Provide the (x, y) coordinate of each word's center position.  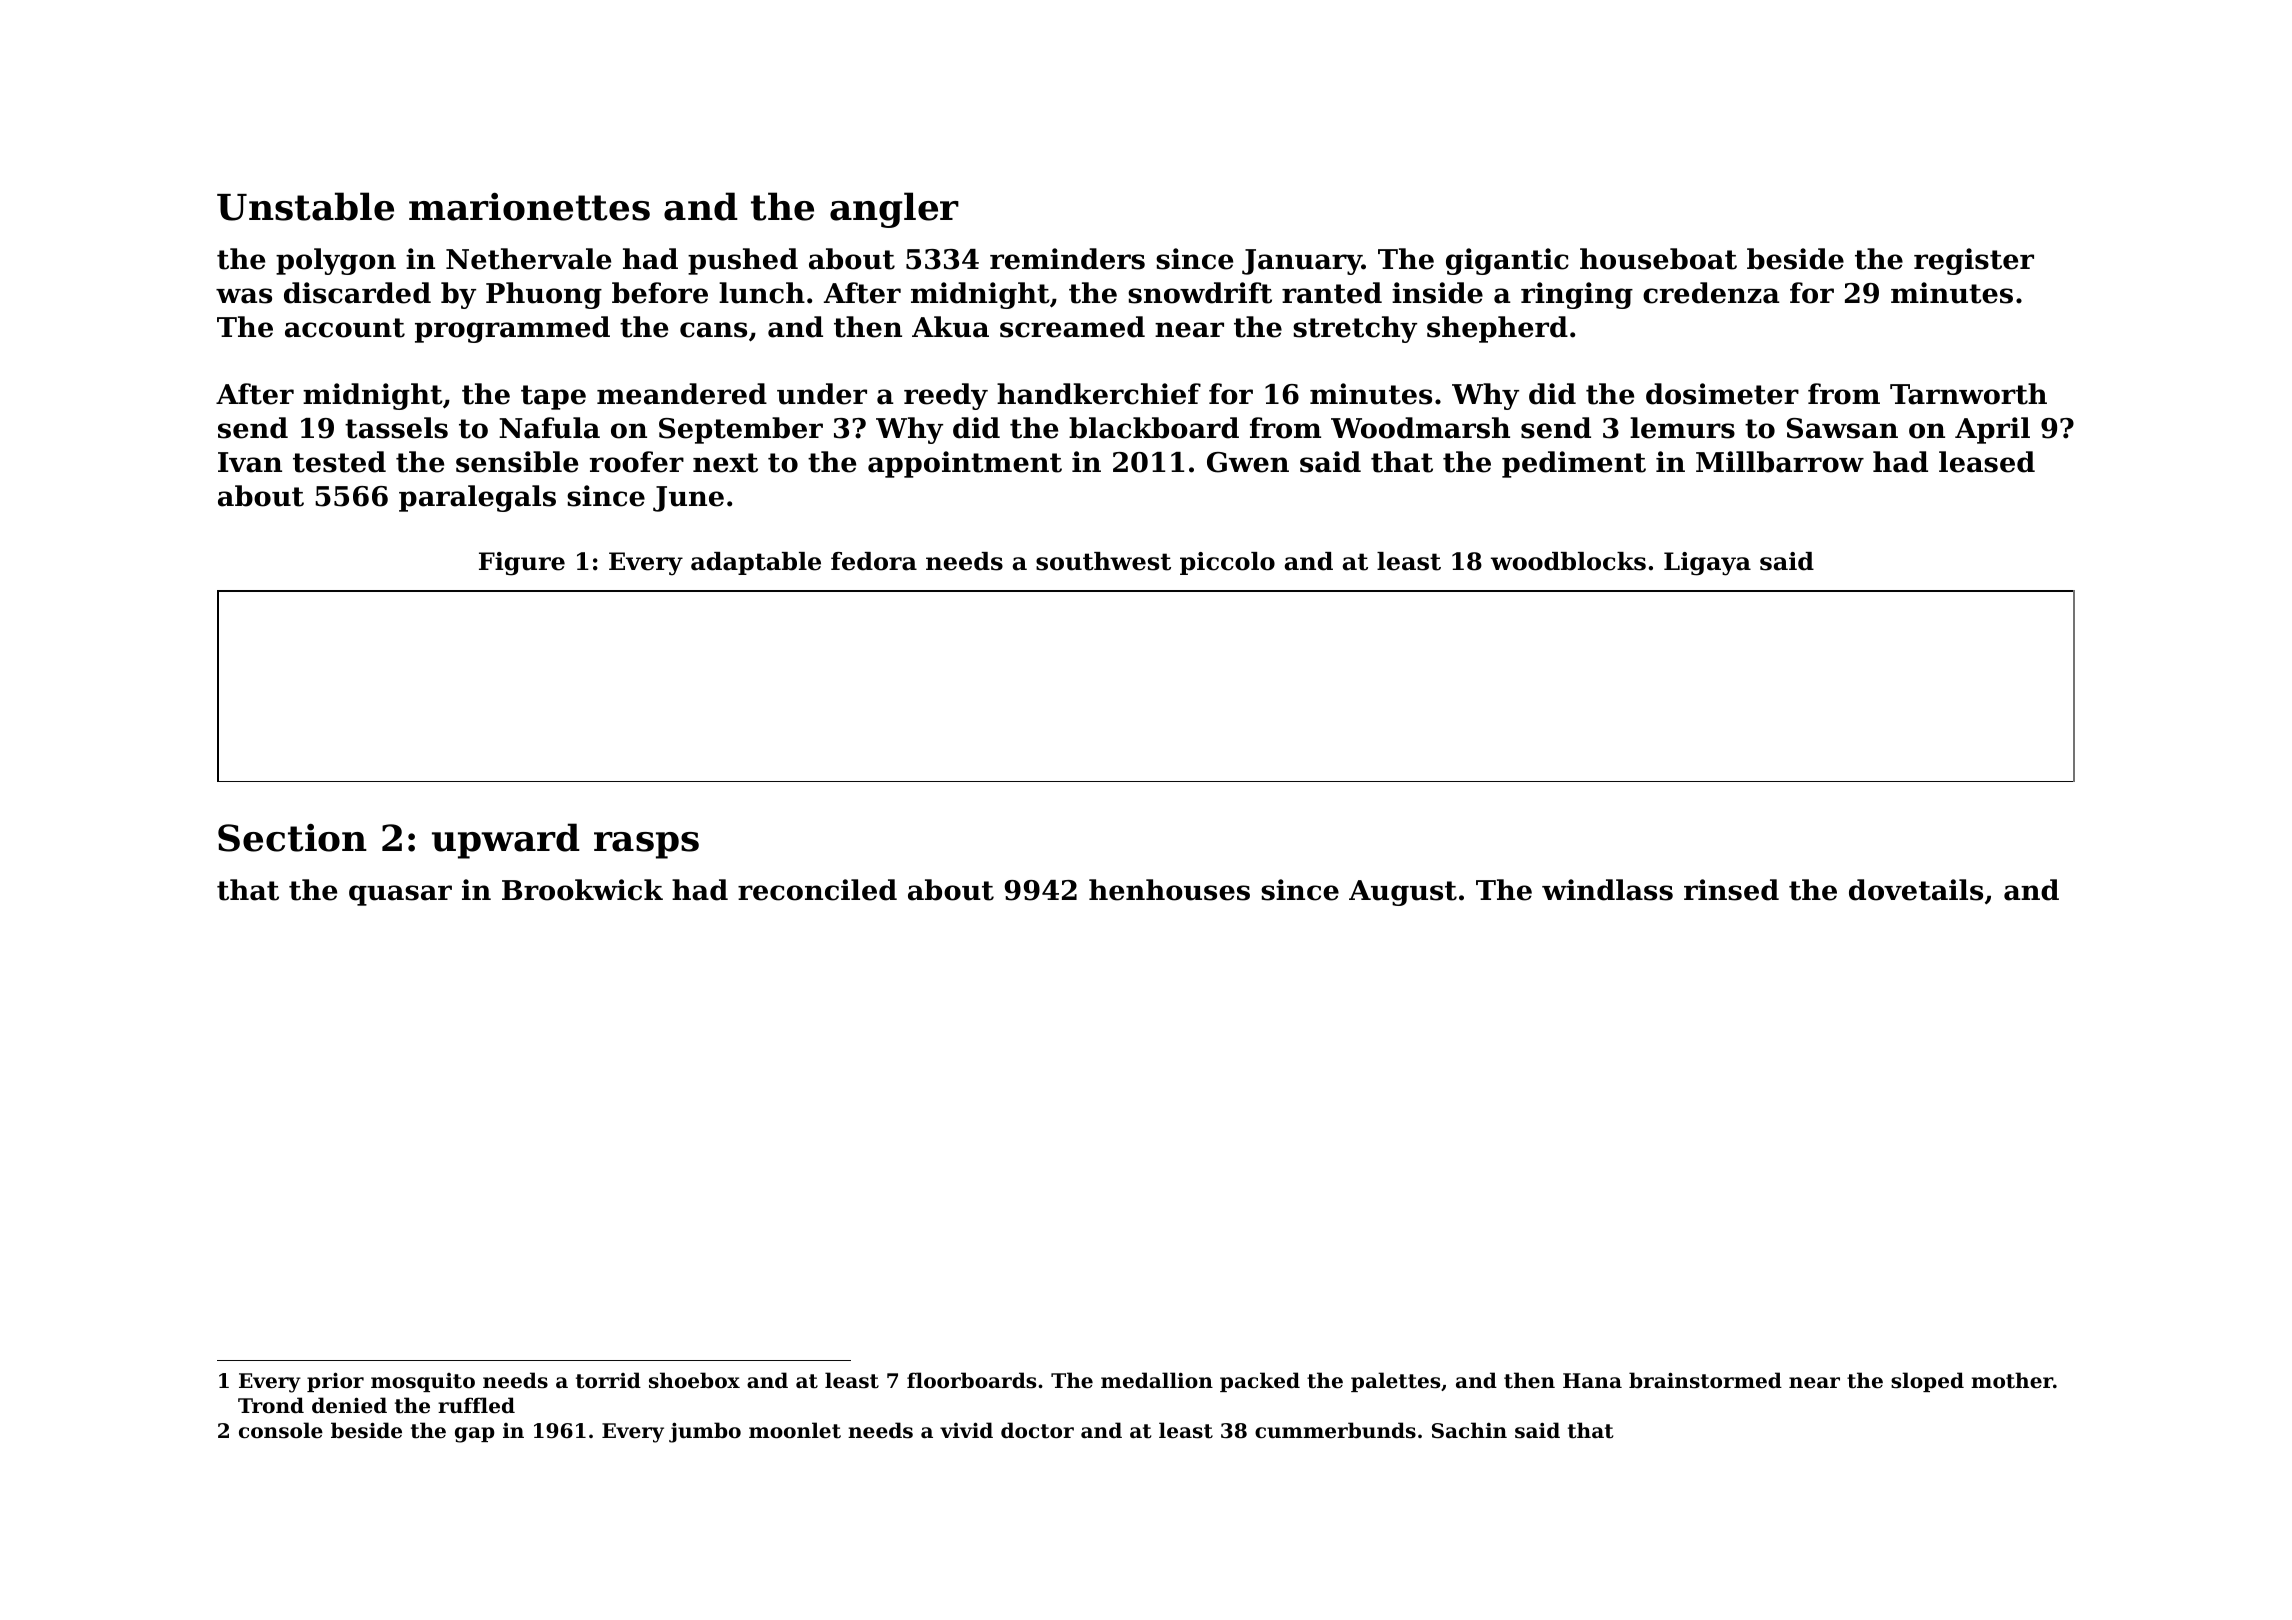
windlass (1607, 890)
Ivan (250, 462)
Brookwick (582, 890)
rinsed (1731, 890)
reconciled (817, 890)
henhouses (1169, 890)
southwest (1103, 561)
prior (335, 1382)
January (1302, 262)
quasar (400, 895)
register (1974, 261)
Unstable (305, 206)
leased (1987, 462)
